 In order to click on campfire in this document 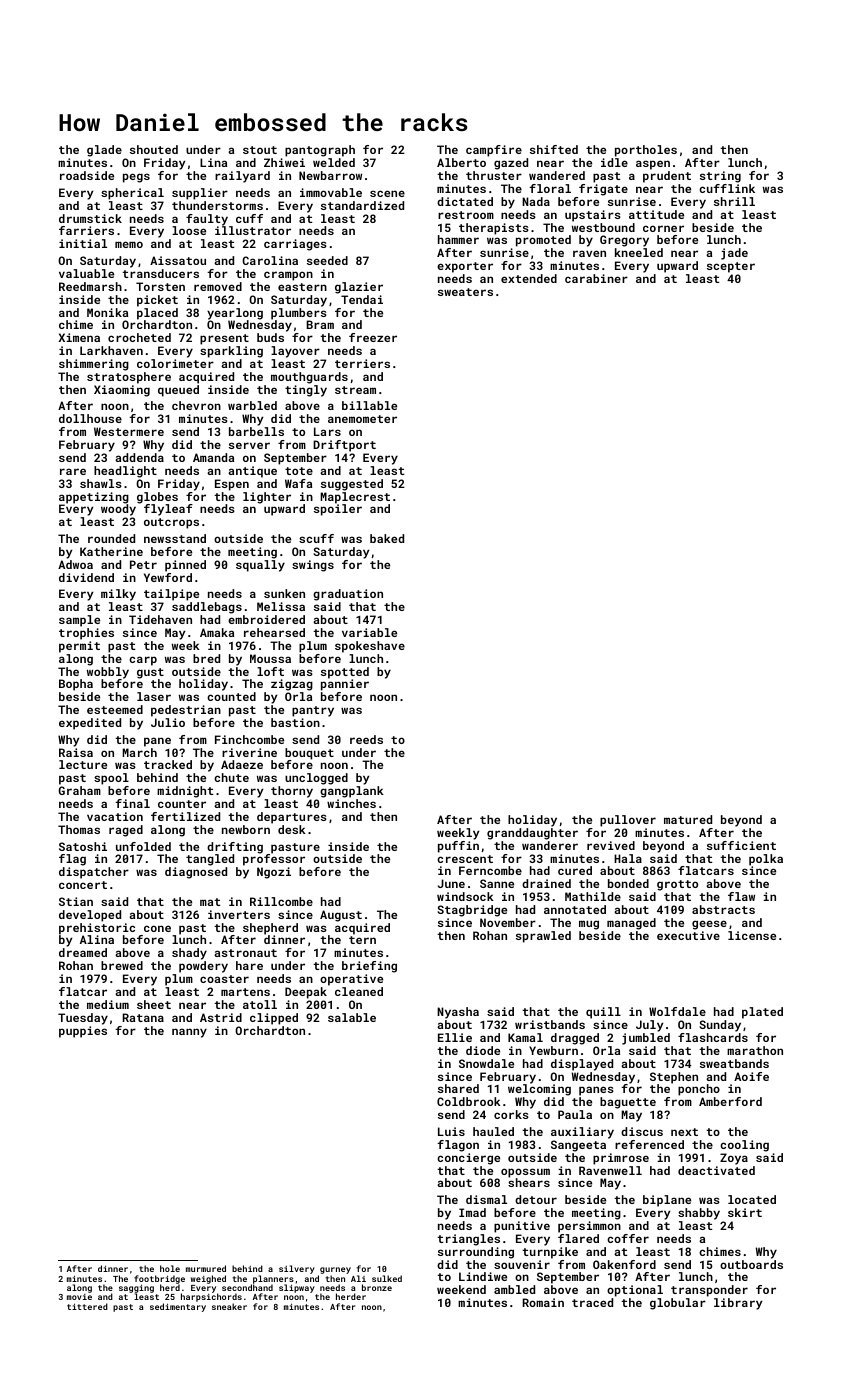, I will do `click(494, 151)`.
